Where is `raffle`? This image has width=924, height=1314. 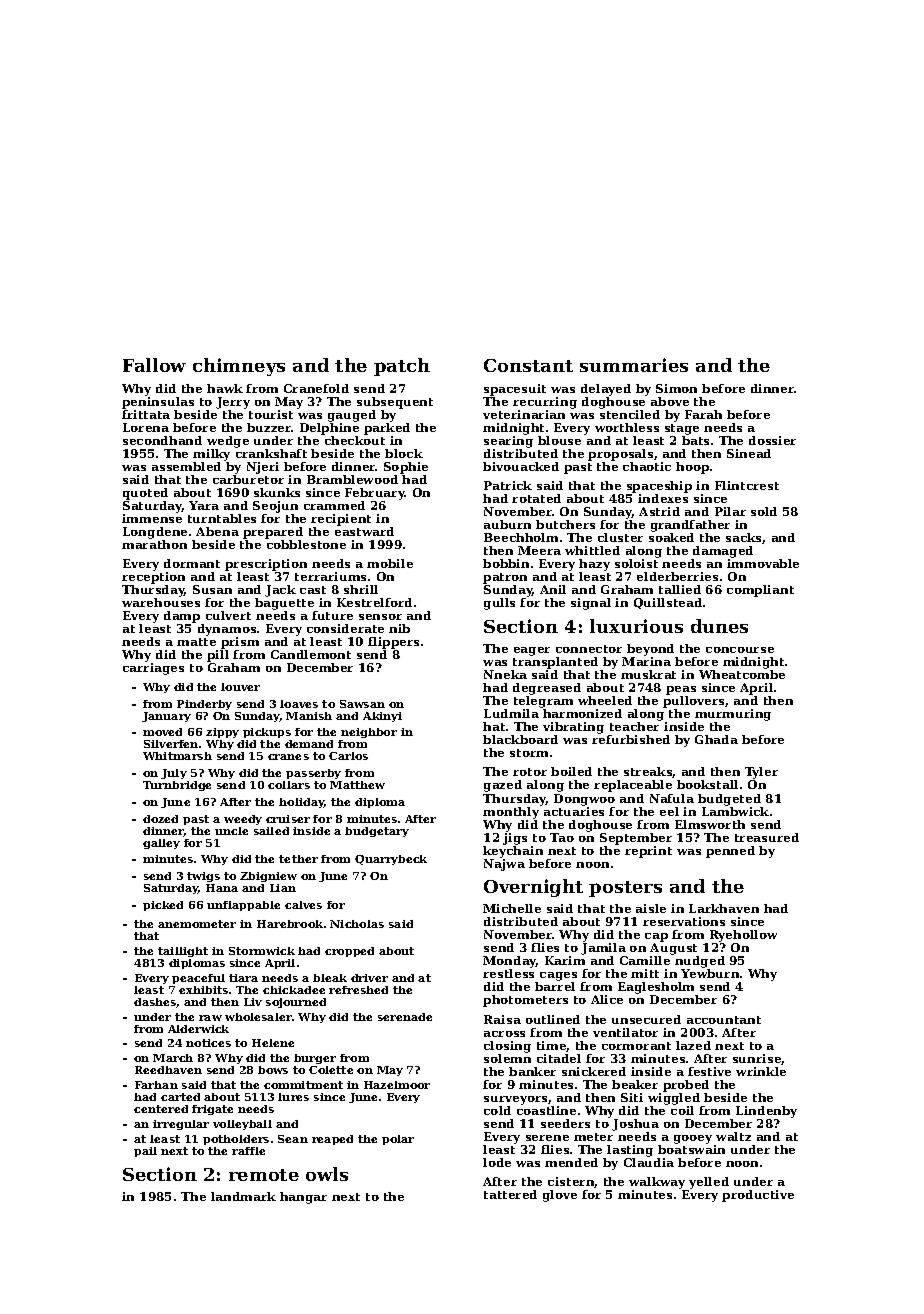
raffle is located at coordinates (248, 1151).
